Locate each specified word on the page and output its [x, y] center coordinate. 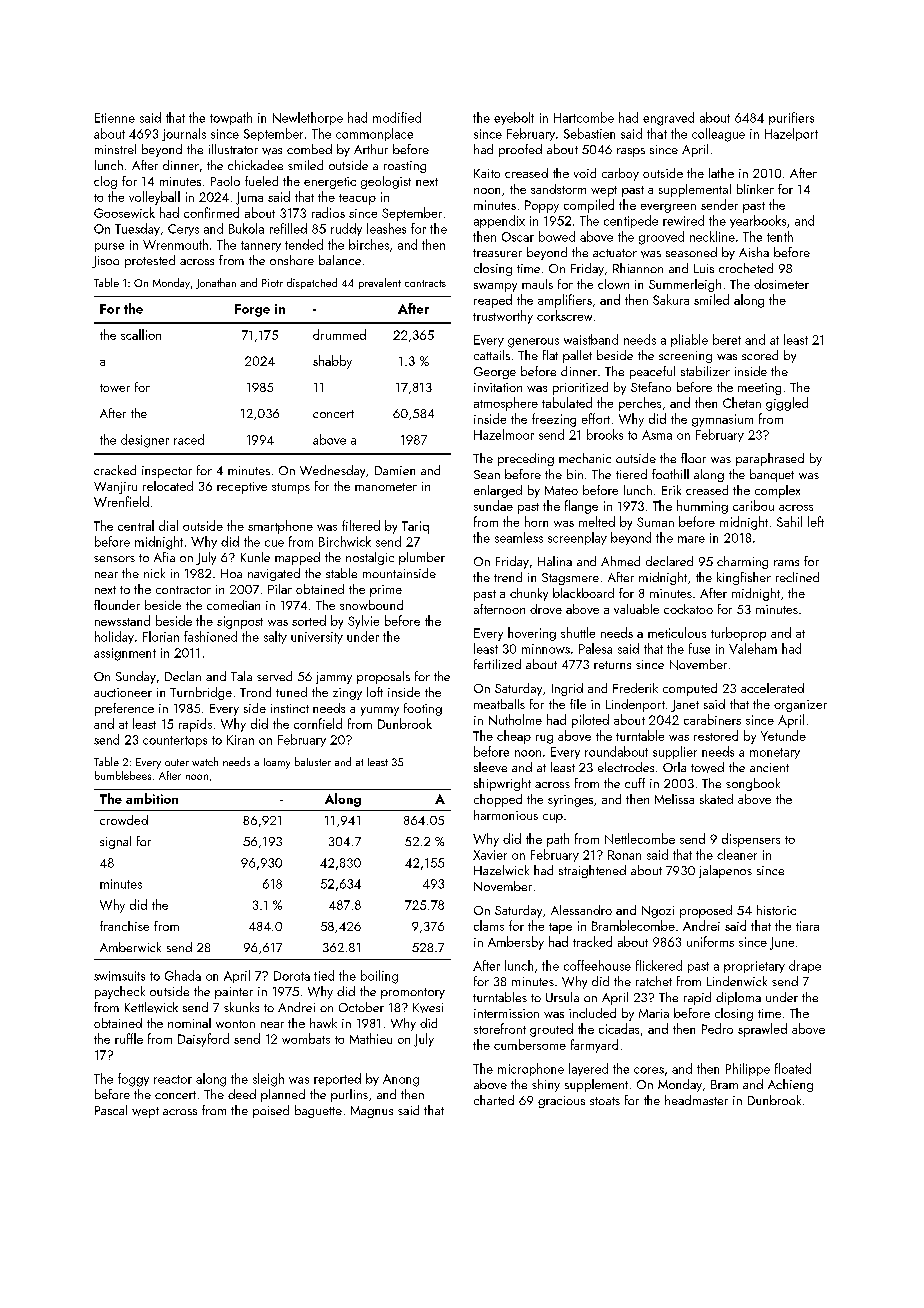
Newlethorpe [308, 118]
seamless [519, 537]
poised [271, 1111]
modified [397, 117]
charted [494, 1100]
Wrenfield [121, 501]
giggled [787, 404]
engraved [668, 119]
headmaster [696, 1100]
